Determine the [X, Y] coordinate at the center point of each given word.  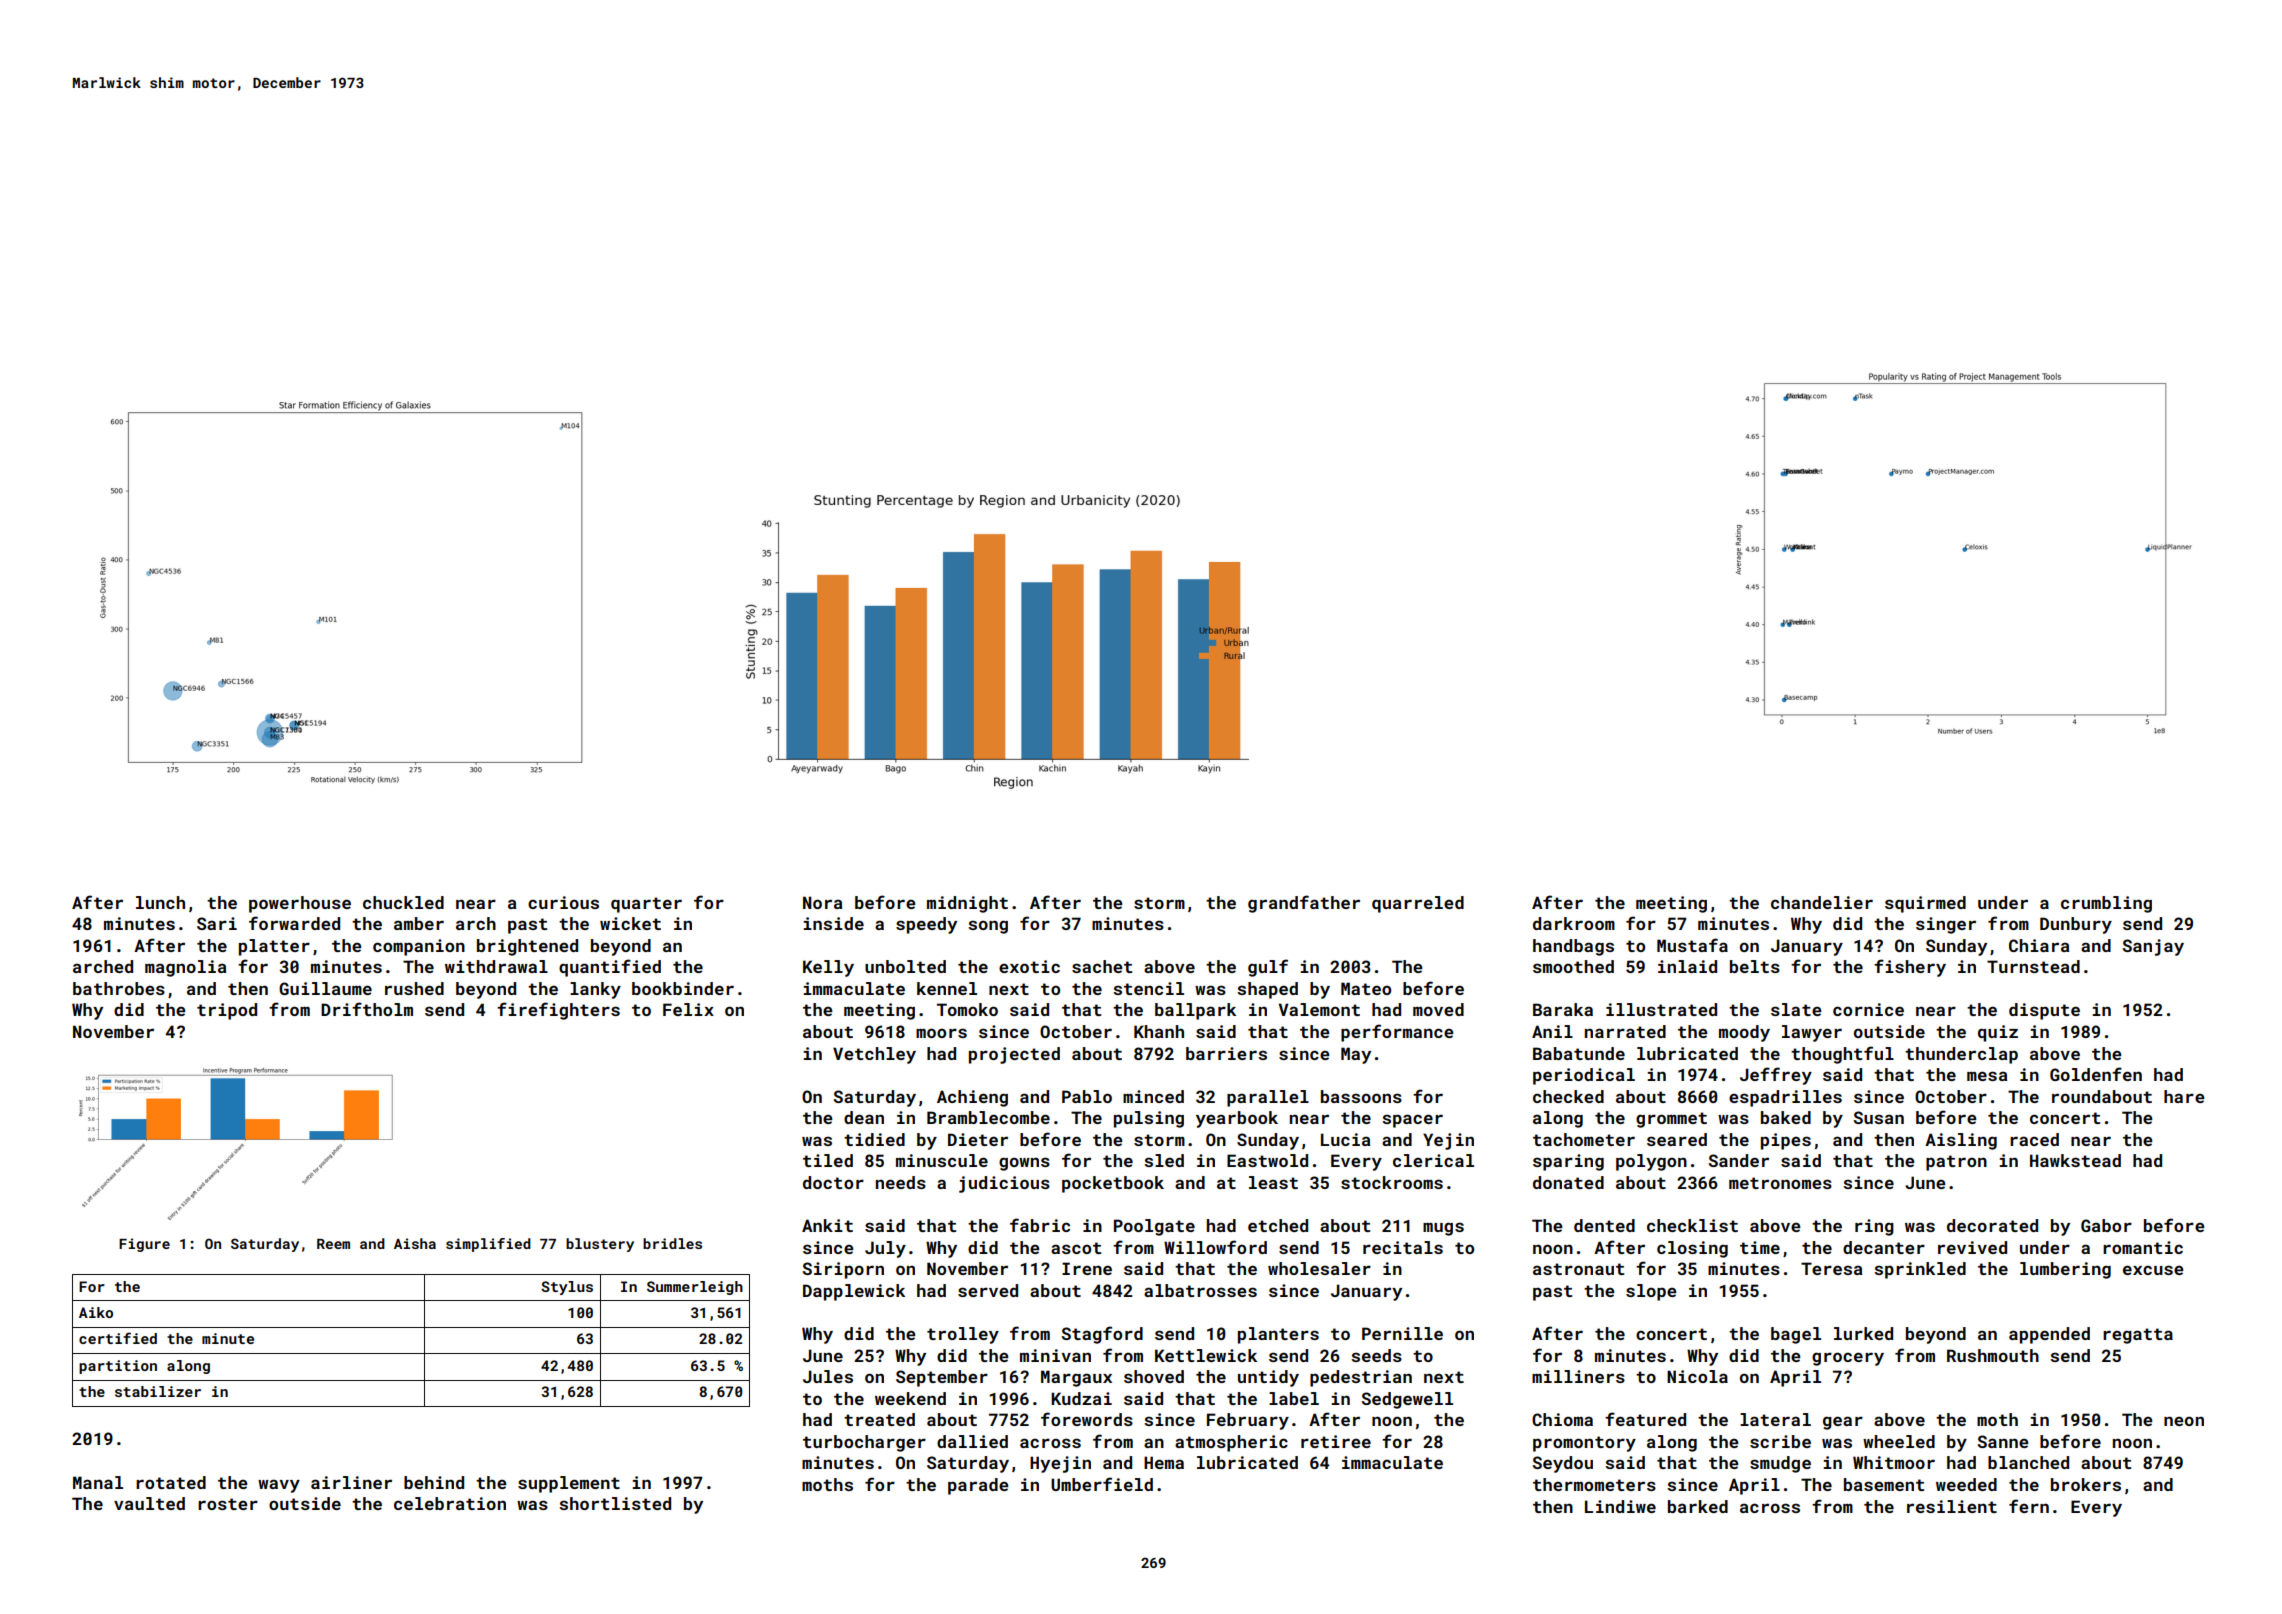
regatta [2138, 1336]
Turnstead [2033, 966]
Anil [1552, 1031]
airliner [351, 1482]
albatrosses [1200, 1290]
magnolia [185, 968]
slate [1796, 1009]
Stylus [567, 1288]
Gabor [2106, 1225]
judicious [1004, 1184]
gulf [1268, 968]
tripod [227, 1011]
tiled [828, 1160]
